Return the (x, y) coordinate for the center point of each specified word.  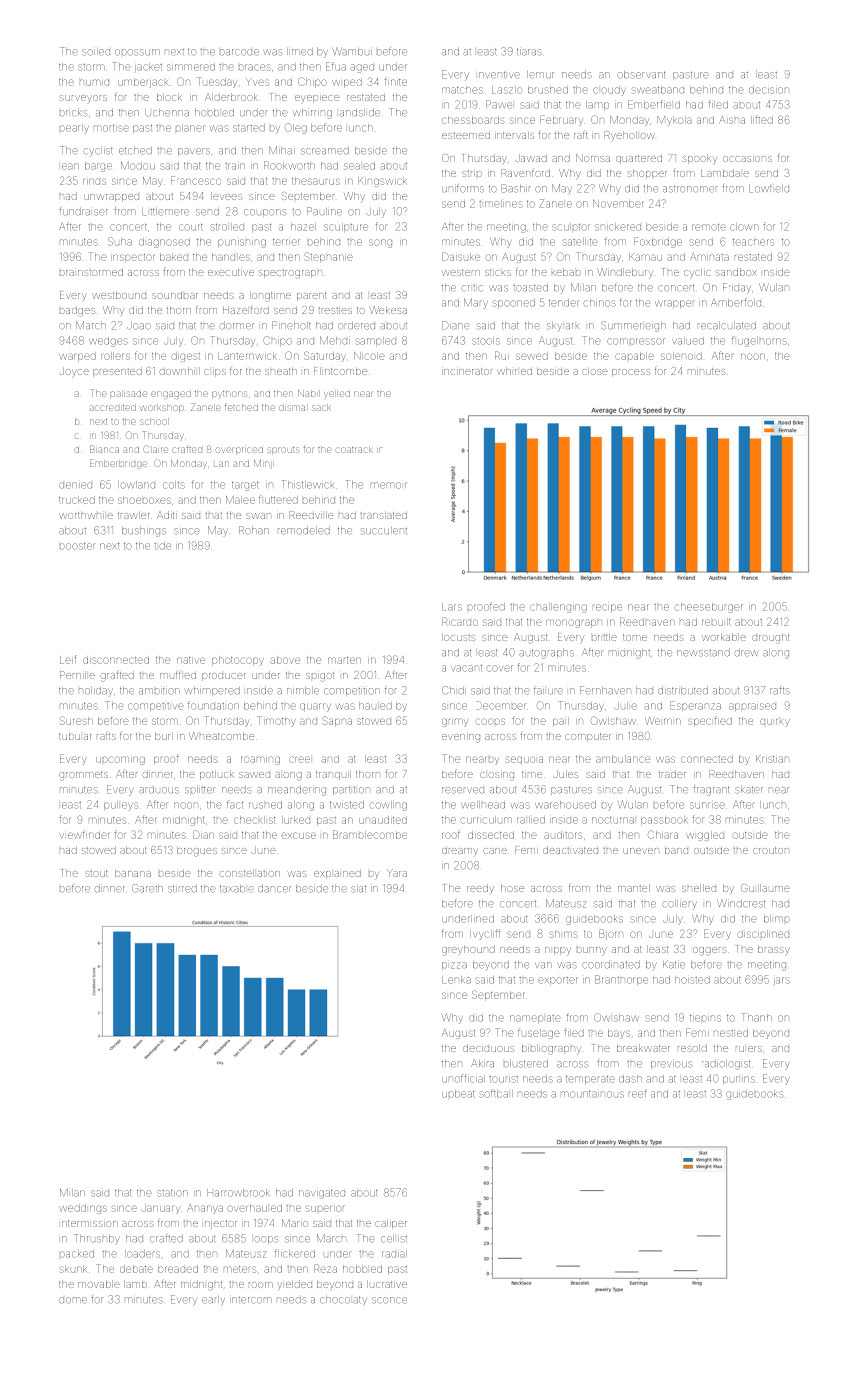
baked (174, 257)
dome (73, 1300)
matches (462, 90)
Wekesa (388, 310)
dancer (274, 889)
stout (97, 873)
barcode (239, 52)
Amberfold (736, 302)
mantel (634, 888)
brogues (197, 851)
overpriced (239, 450)
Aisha (732, 120)
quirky (775, 722)
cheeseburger (708, 608)
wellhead (483, 805)
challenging (558, 608)
